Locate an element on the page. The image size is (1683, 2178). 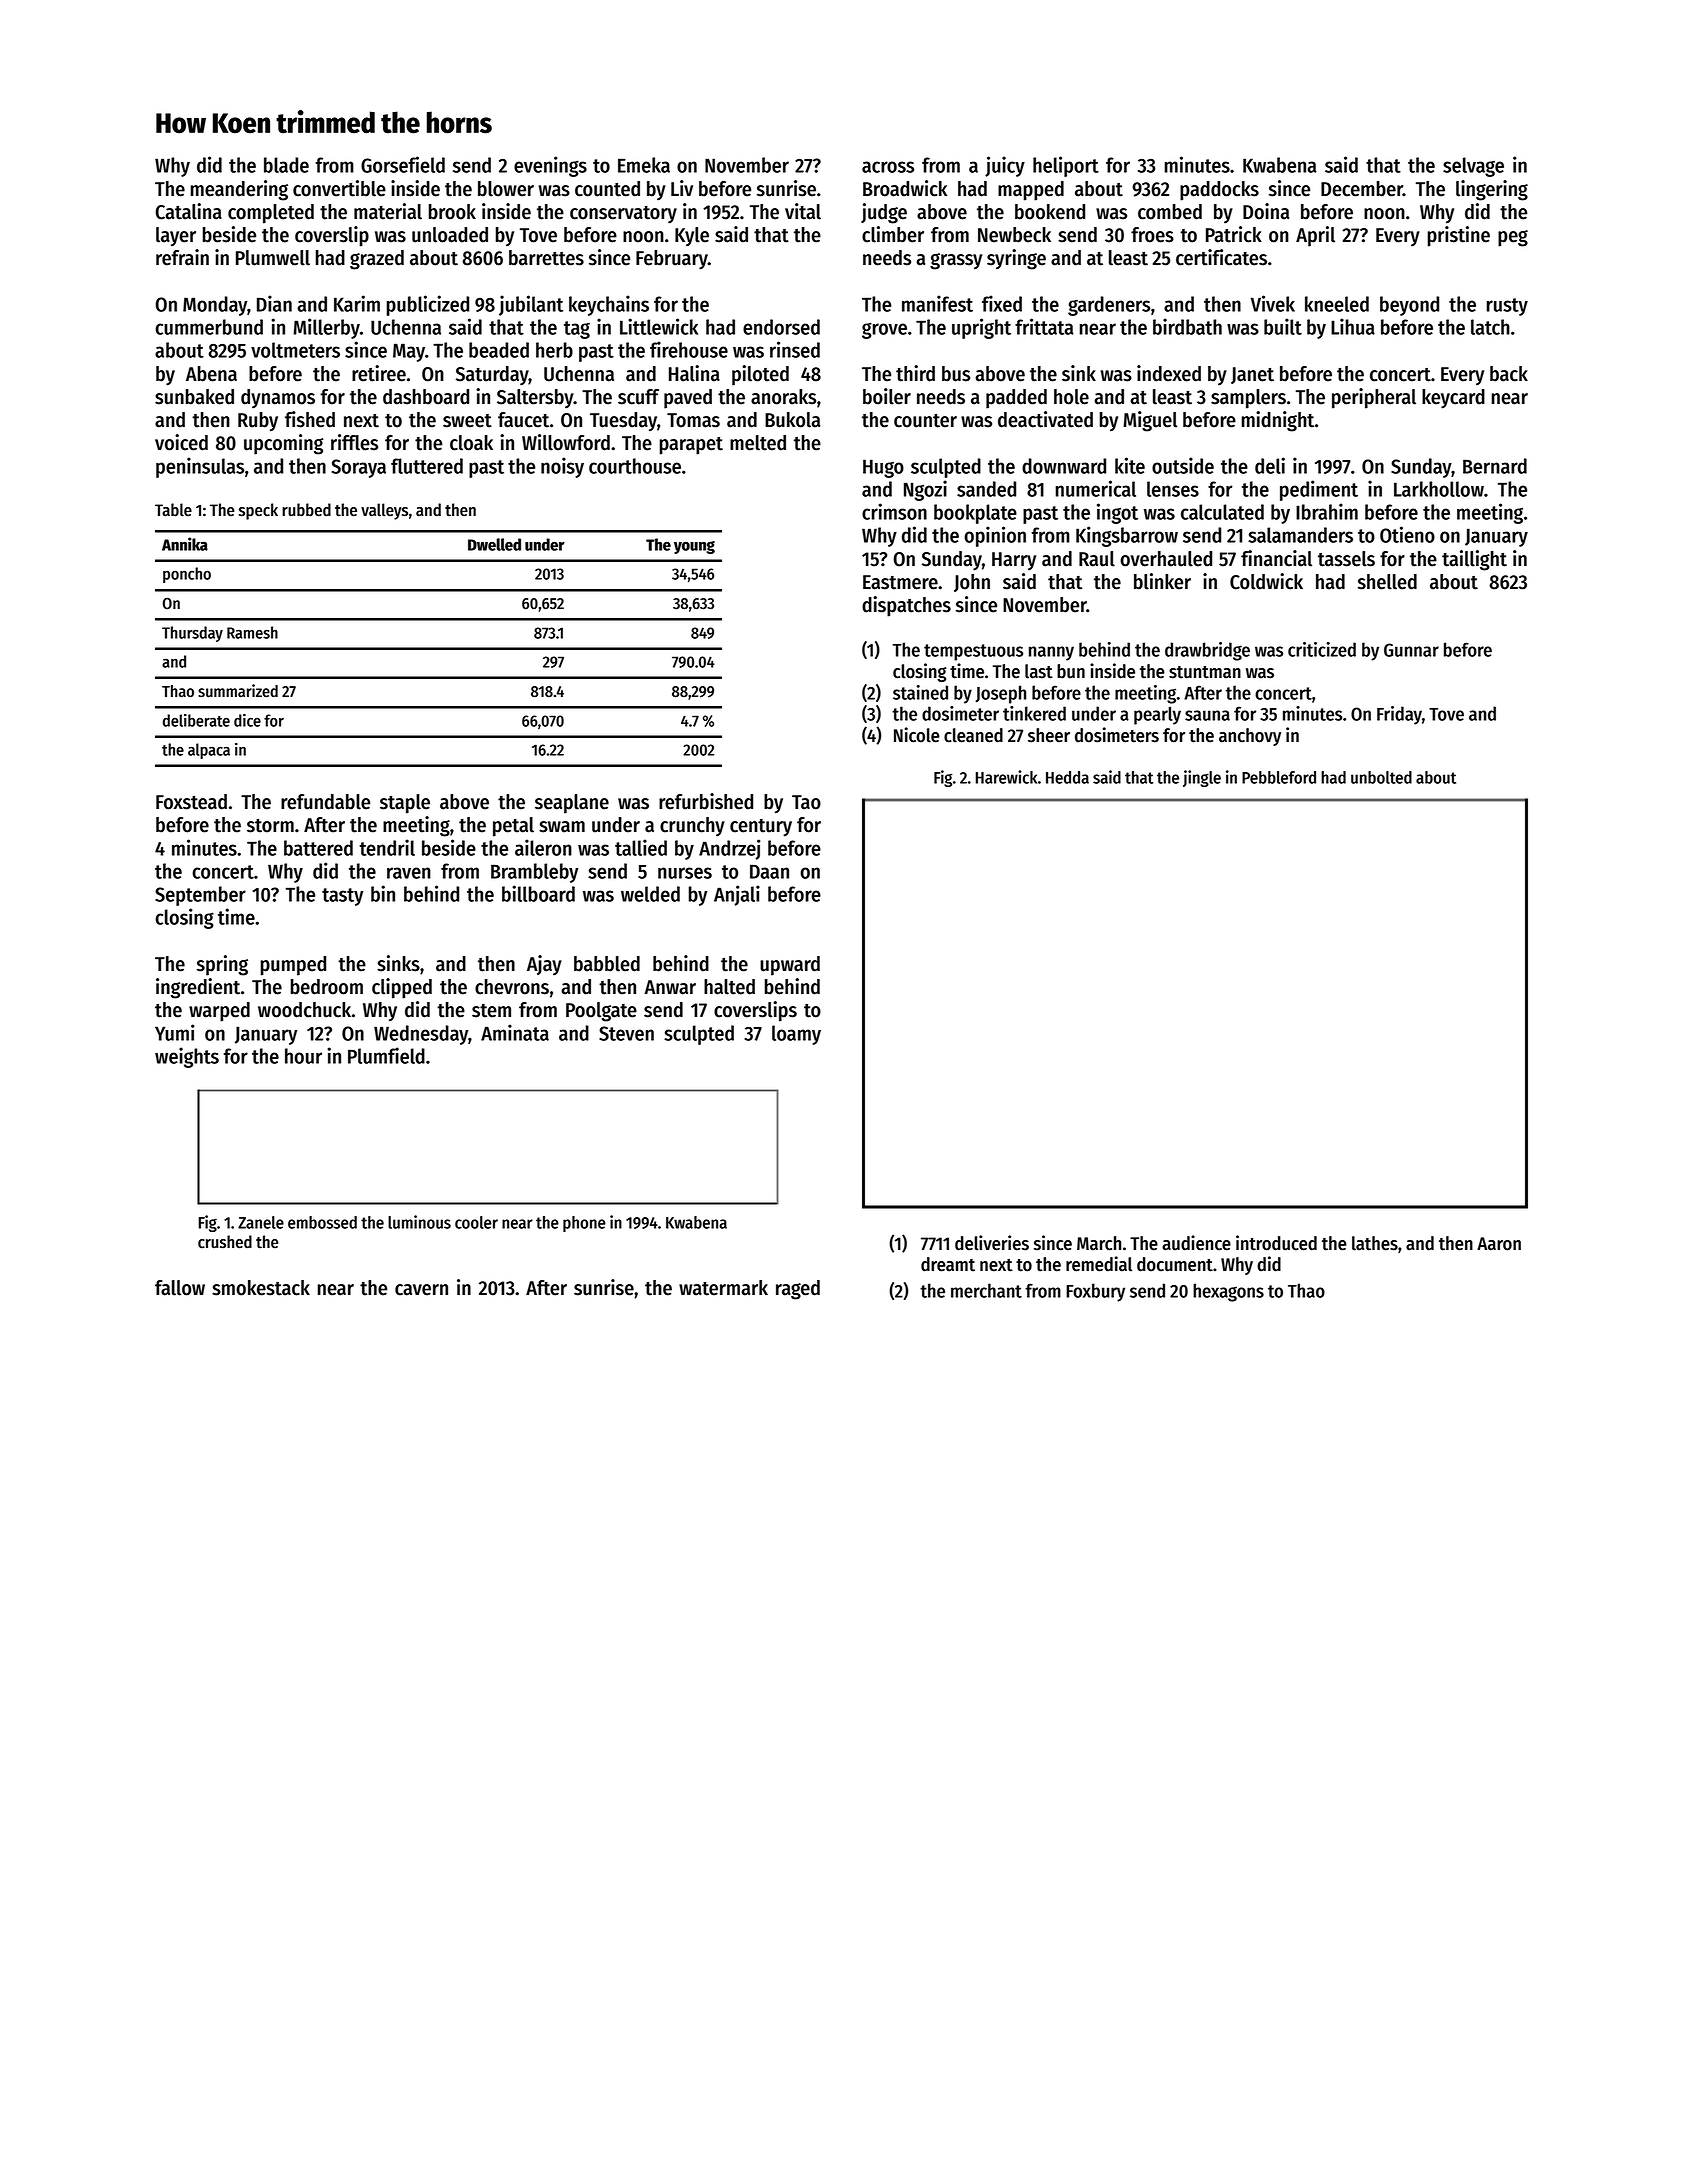
fallow is located at coordinates (180, 1288).
